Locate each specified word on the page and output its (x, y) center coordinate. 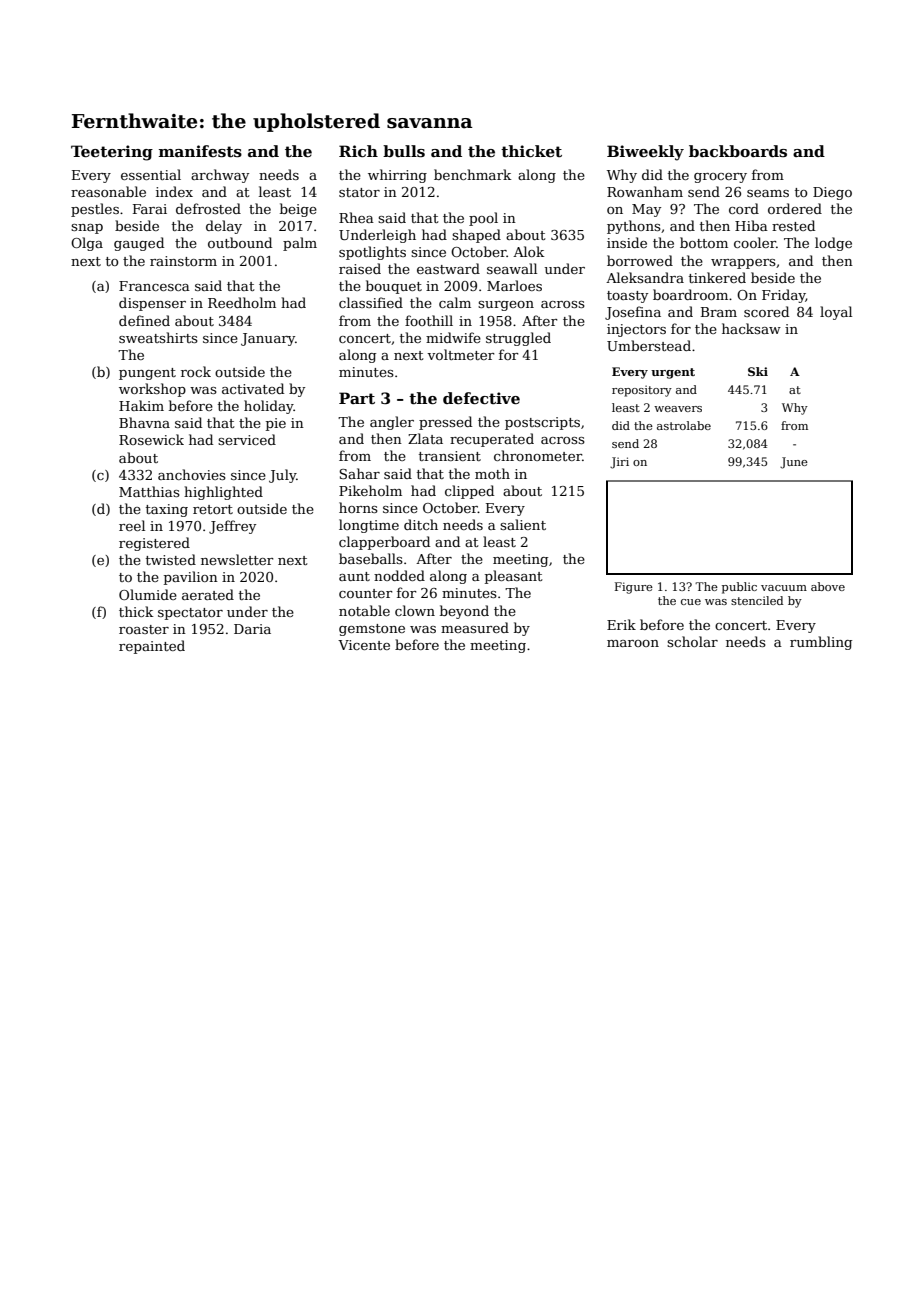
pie (276, 424)
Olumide (148, 594)
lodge (833, 244)
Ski (758, 371)
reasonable (108, 191)
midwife (453, 337)
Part (357, 398)
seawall (512, 268)
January (268, 339)
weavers (678, 409)
